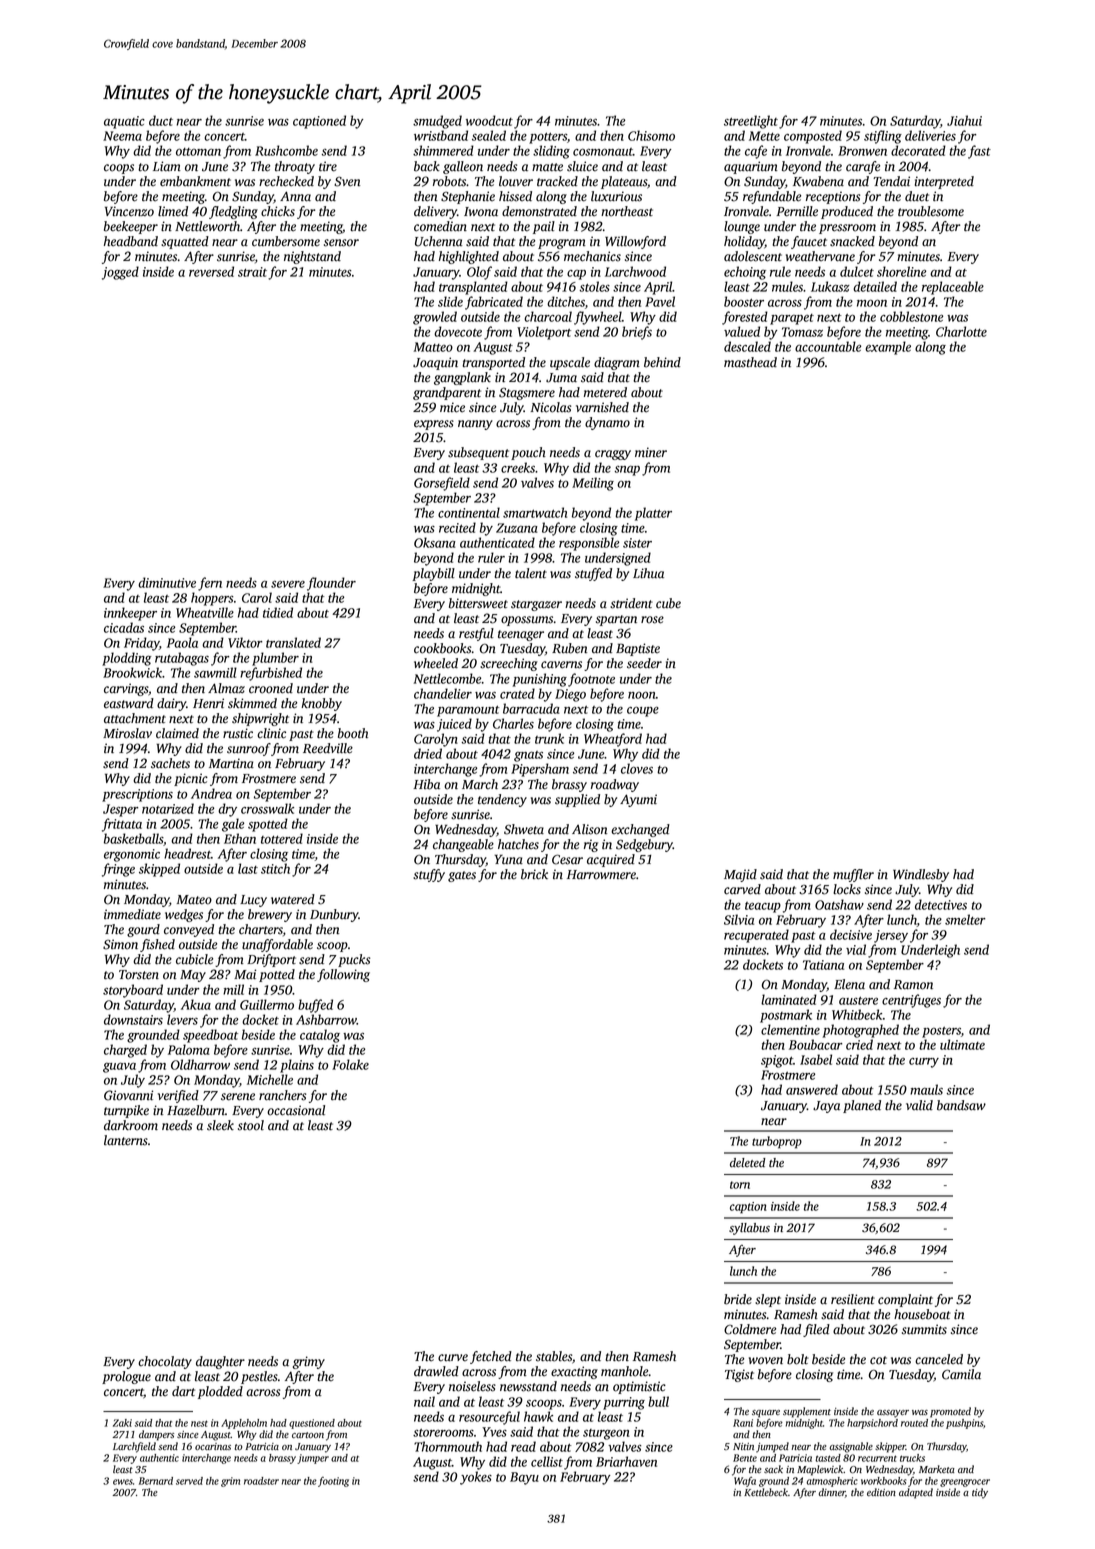 This document has width=1095, height=1549. Describe the element at coordinates (434, 425) in the document. I see `express` at that location.
